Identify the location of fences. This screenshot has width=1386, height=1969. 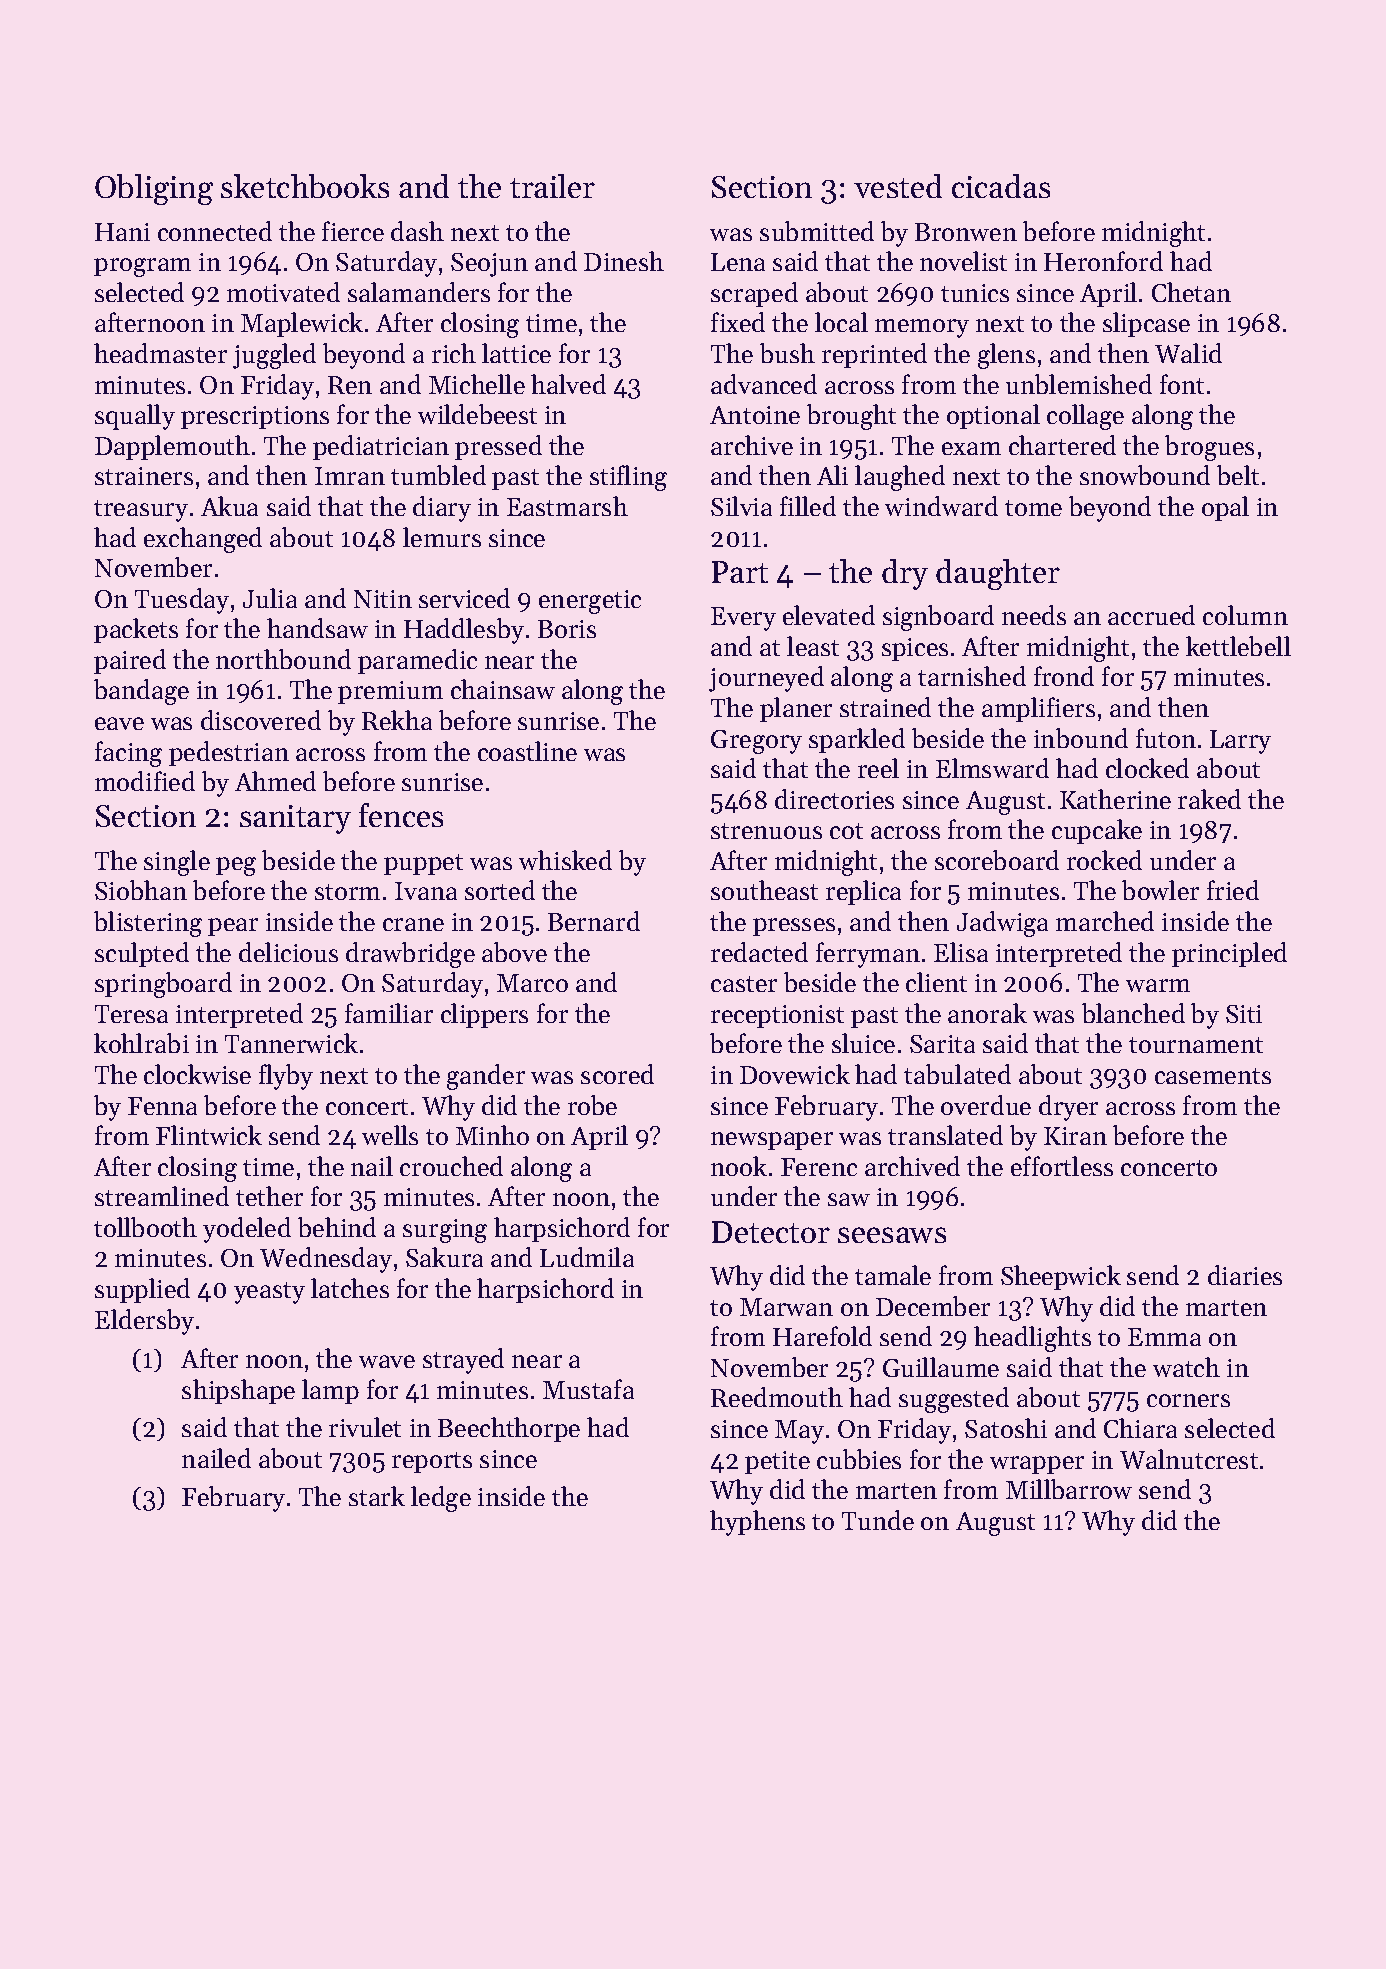
(401, 815).
